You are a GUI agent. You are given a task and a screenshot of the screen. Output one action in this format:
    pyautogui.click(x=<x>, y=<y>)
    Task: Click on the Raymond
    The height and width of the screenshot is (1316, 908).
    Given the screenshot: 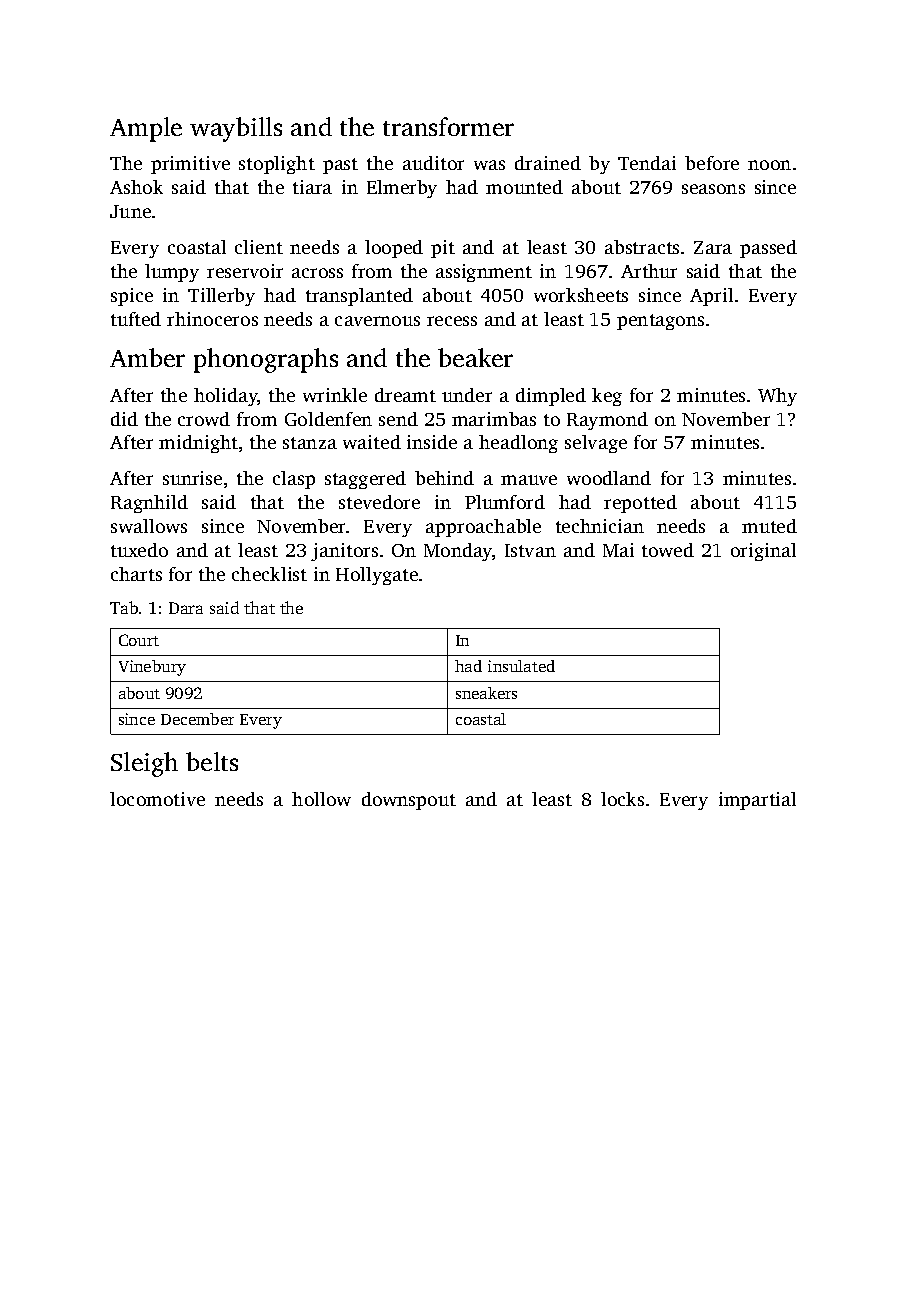 What is the action you would take?
    pyautogui.click(x=607, y=421)
